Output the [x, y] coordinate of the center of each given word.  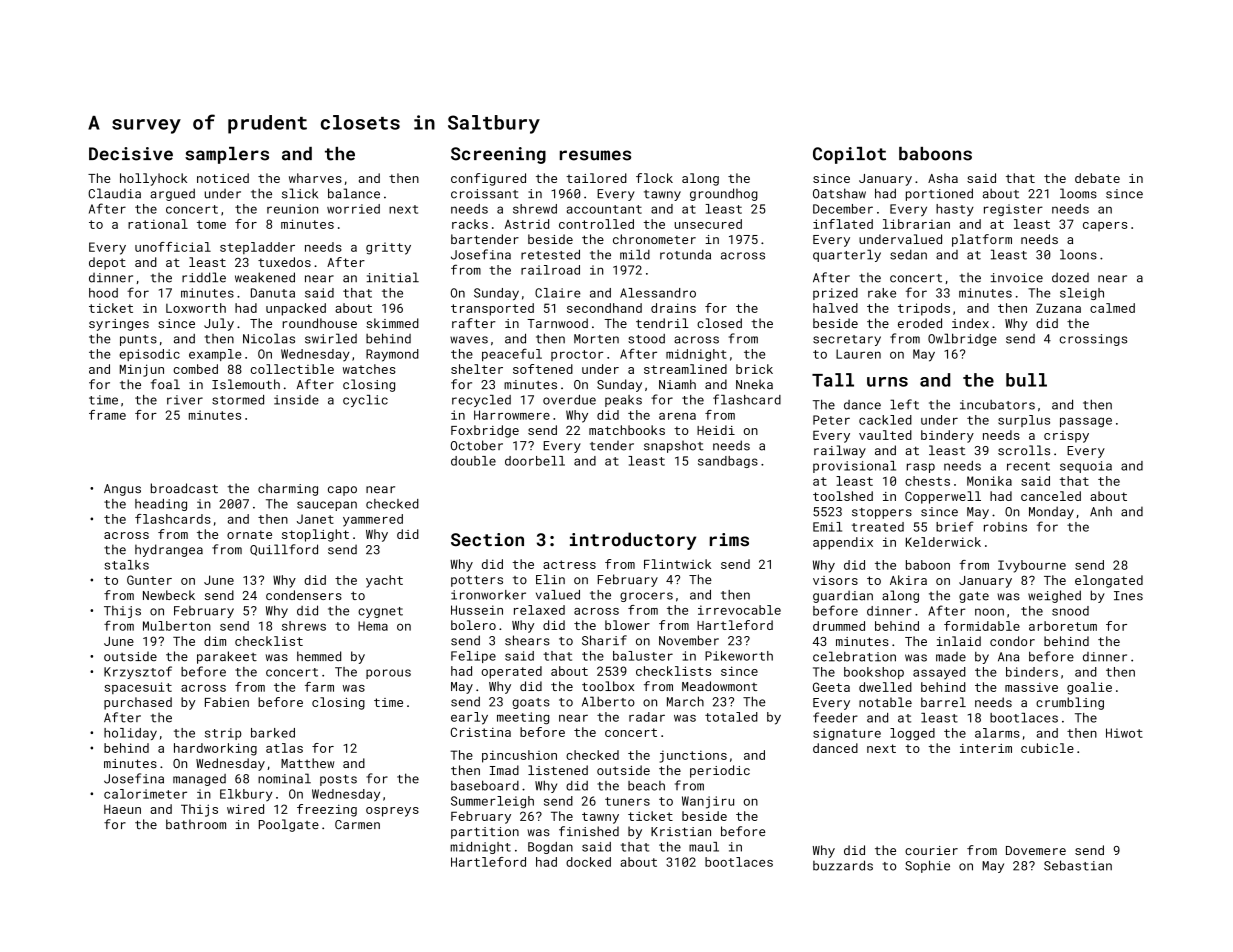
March [685, 701]
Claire [558, 293]
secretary [847, 340]
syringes [119, 325]
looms [1078, 193]
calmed [1112, 308]
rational [158, 224]
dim [215, 641]
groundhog [724, 194]
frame [107, 415]
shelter [477, 369]
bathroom [196, 824]
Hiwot [1124, 733]
